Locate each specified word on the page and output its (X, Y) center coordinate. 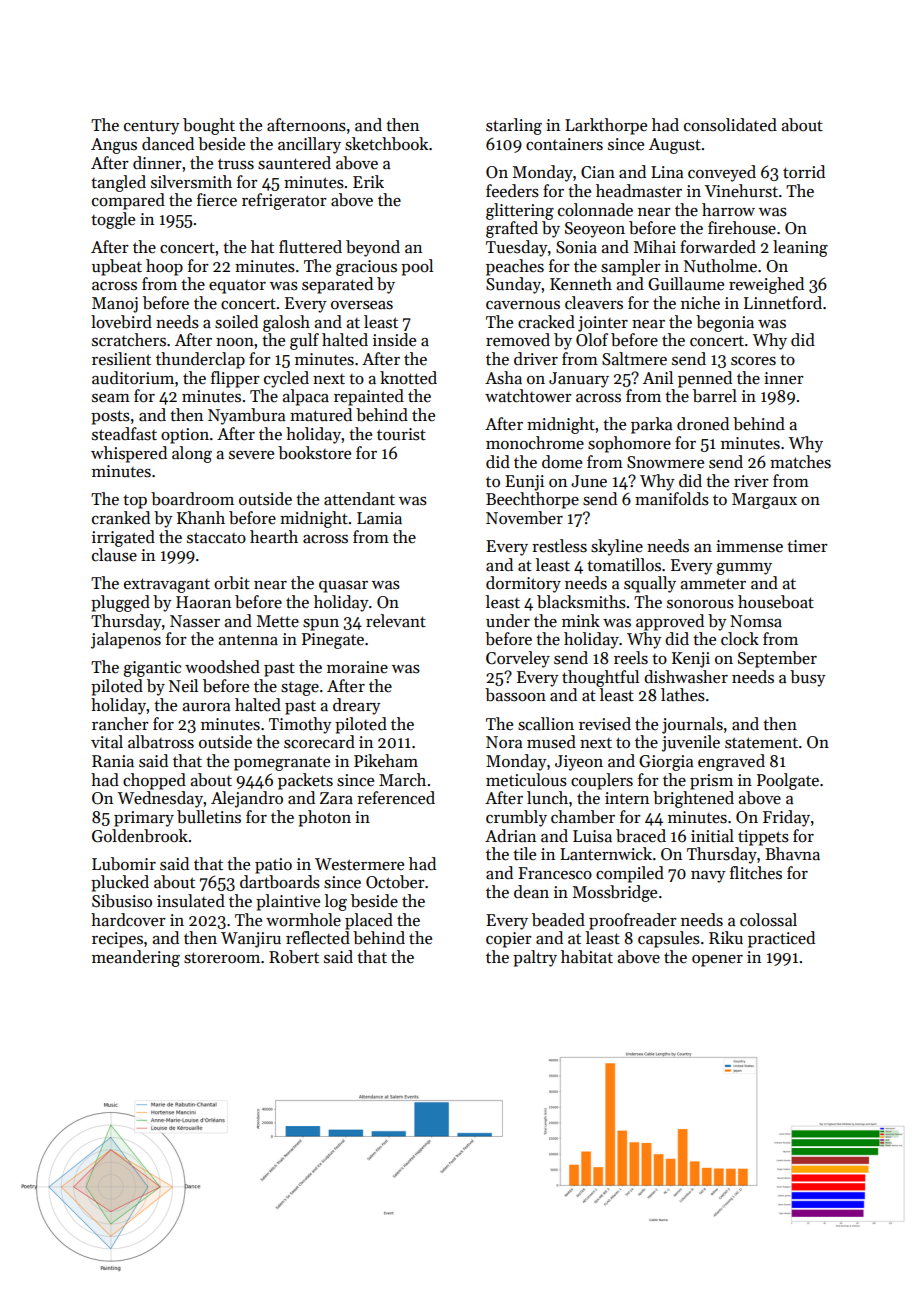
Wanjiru (251, 940)
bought (209, 126)
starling (514, 126)
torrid (804, 171)
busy (808, 678)
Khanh (201, 518)
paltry (535, 958)
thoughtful (600, 678)
